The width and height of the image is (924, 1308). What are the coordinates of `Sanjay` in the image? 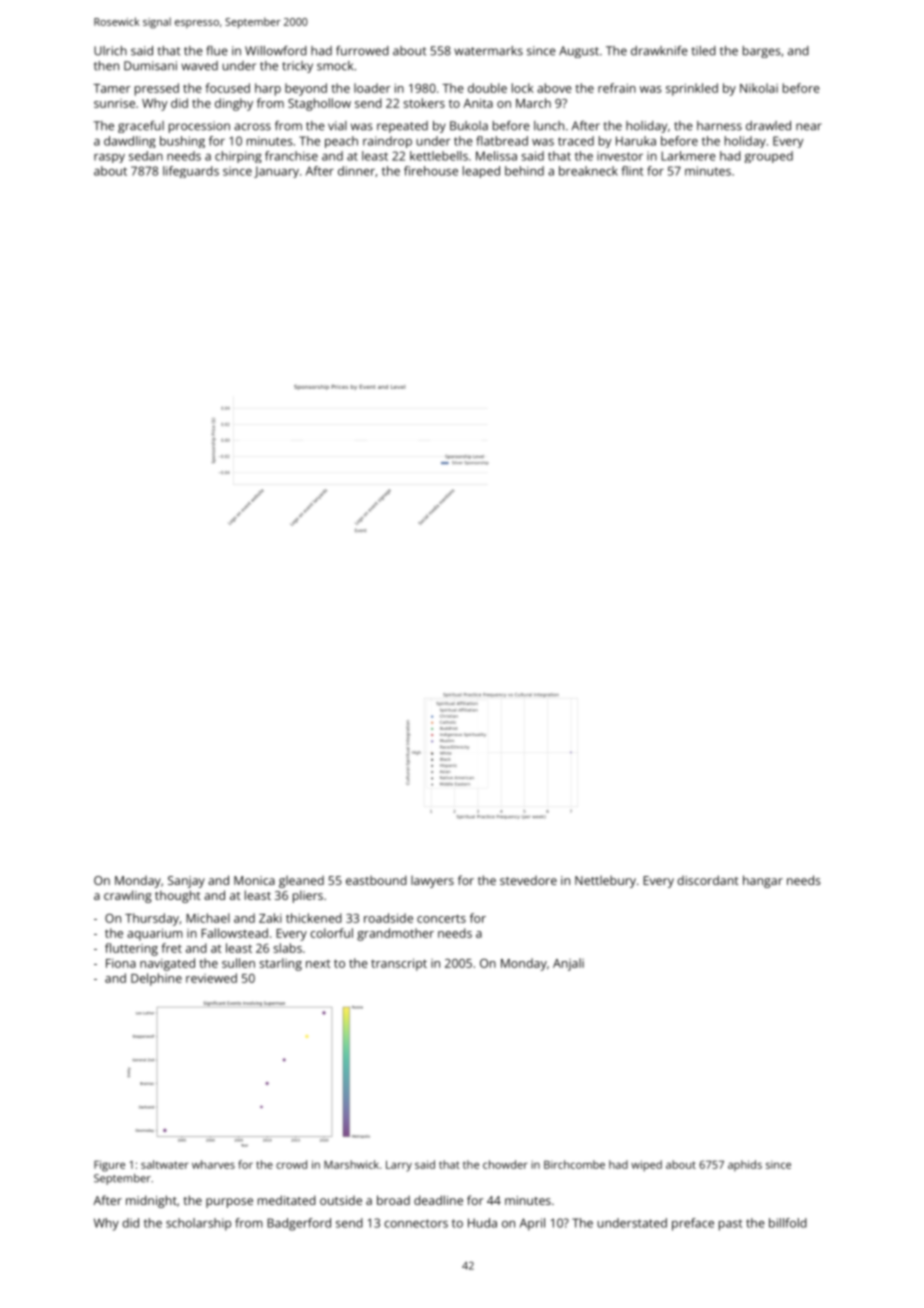 It's located at (186, 882).
